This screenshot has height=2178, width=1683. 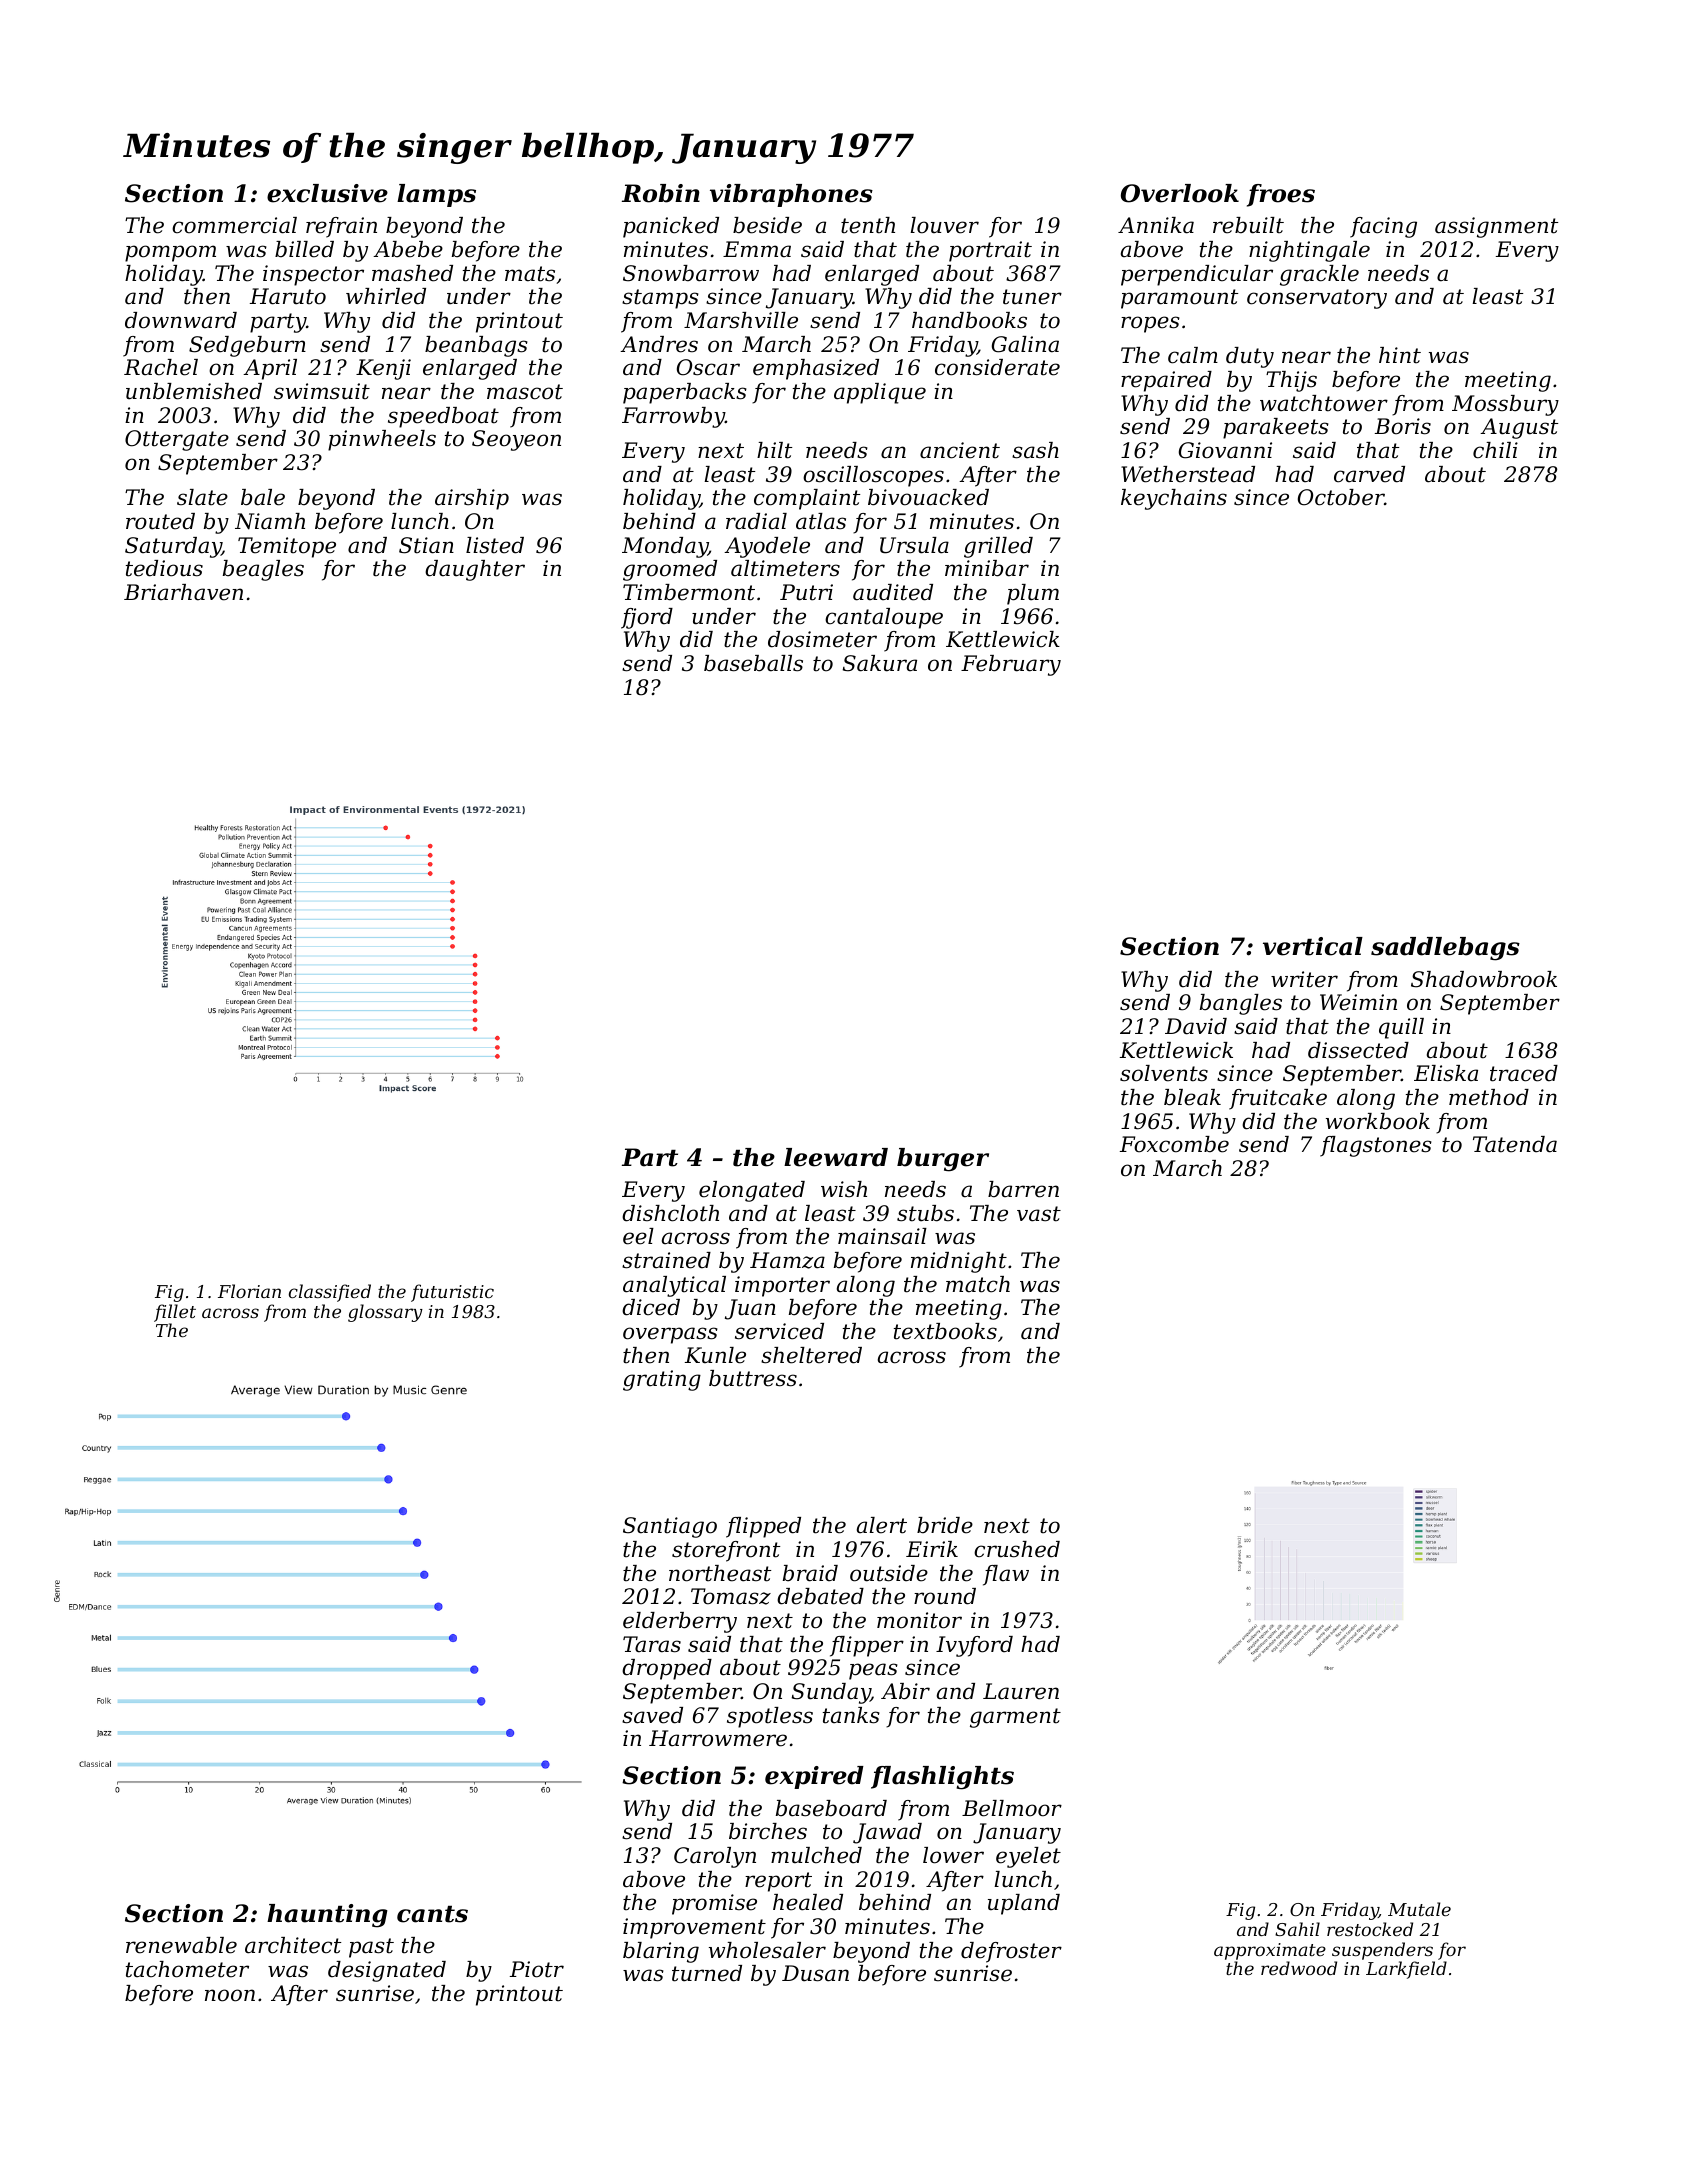 What do you see at coordinates (753, 663) in the screenshot?
I see `baseballs` at bounding box center [753, 663].
